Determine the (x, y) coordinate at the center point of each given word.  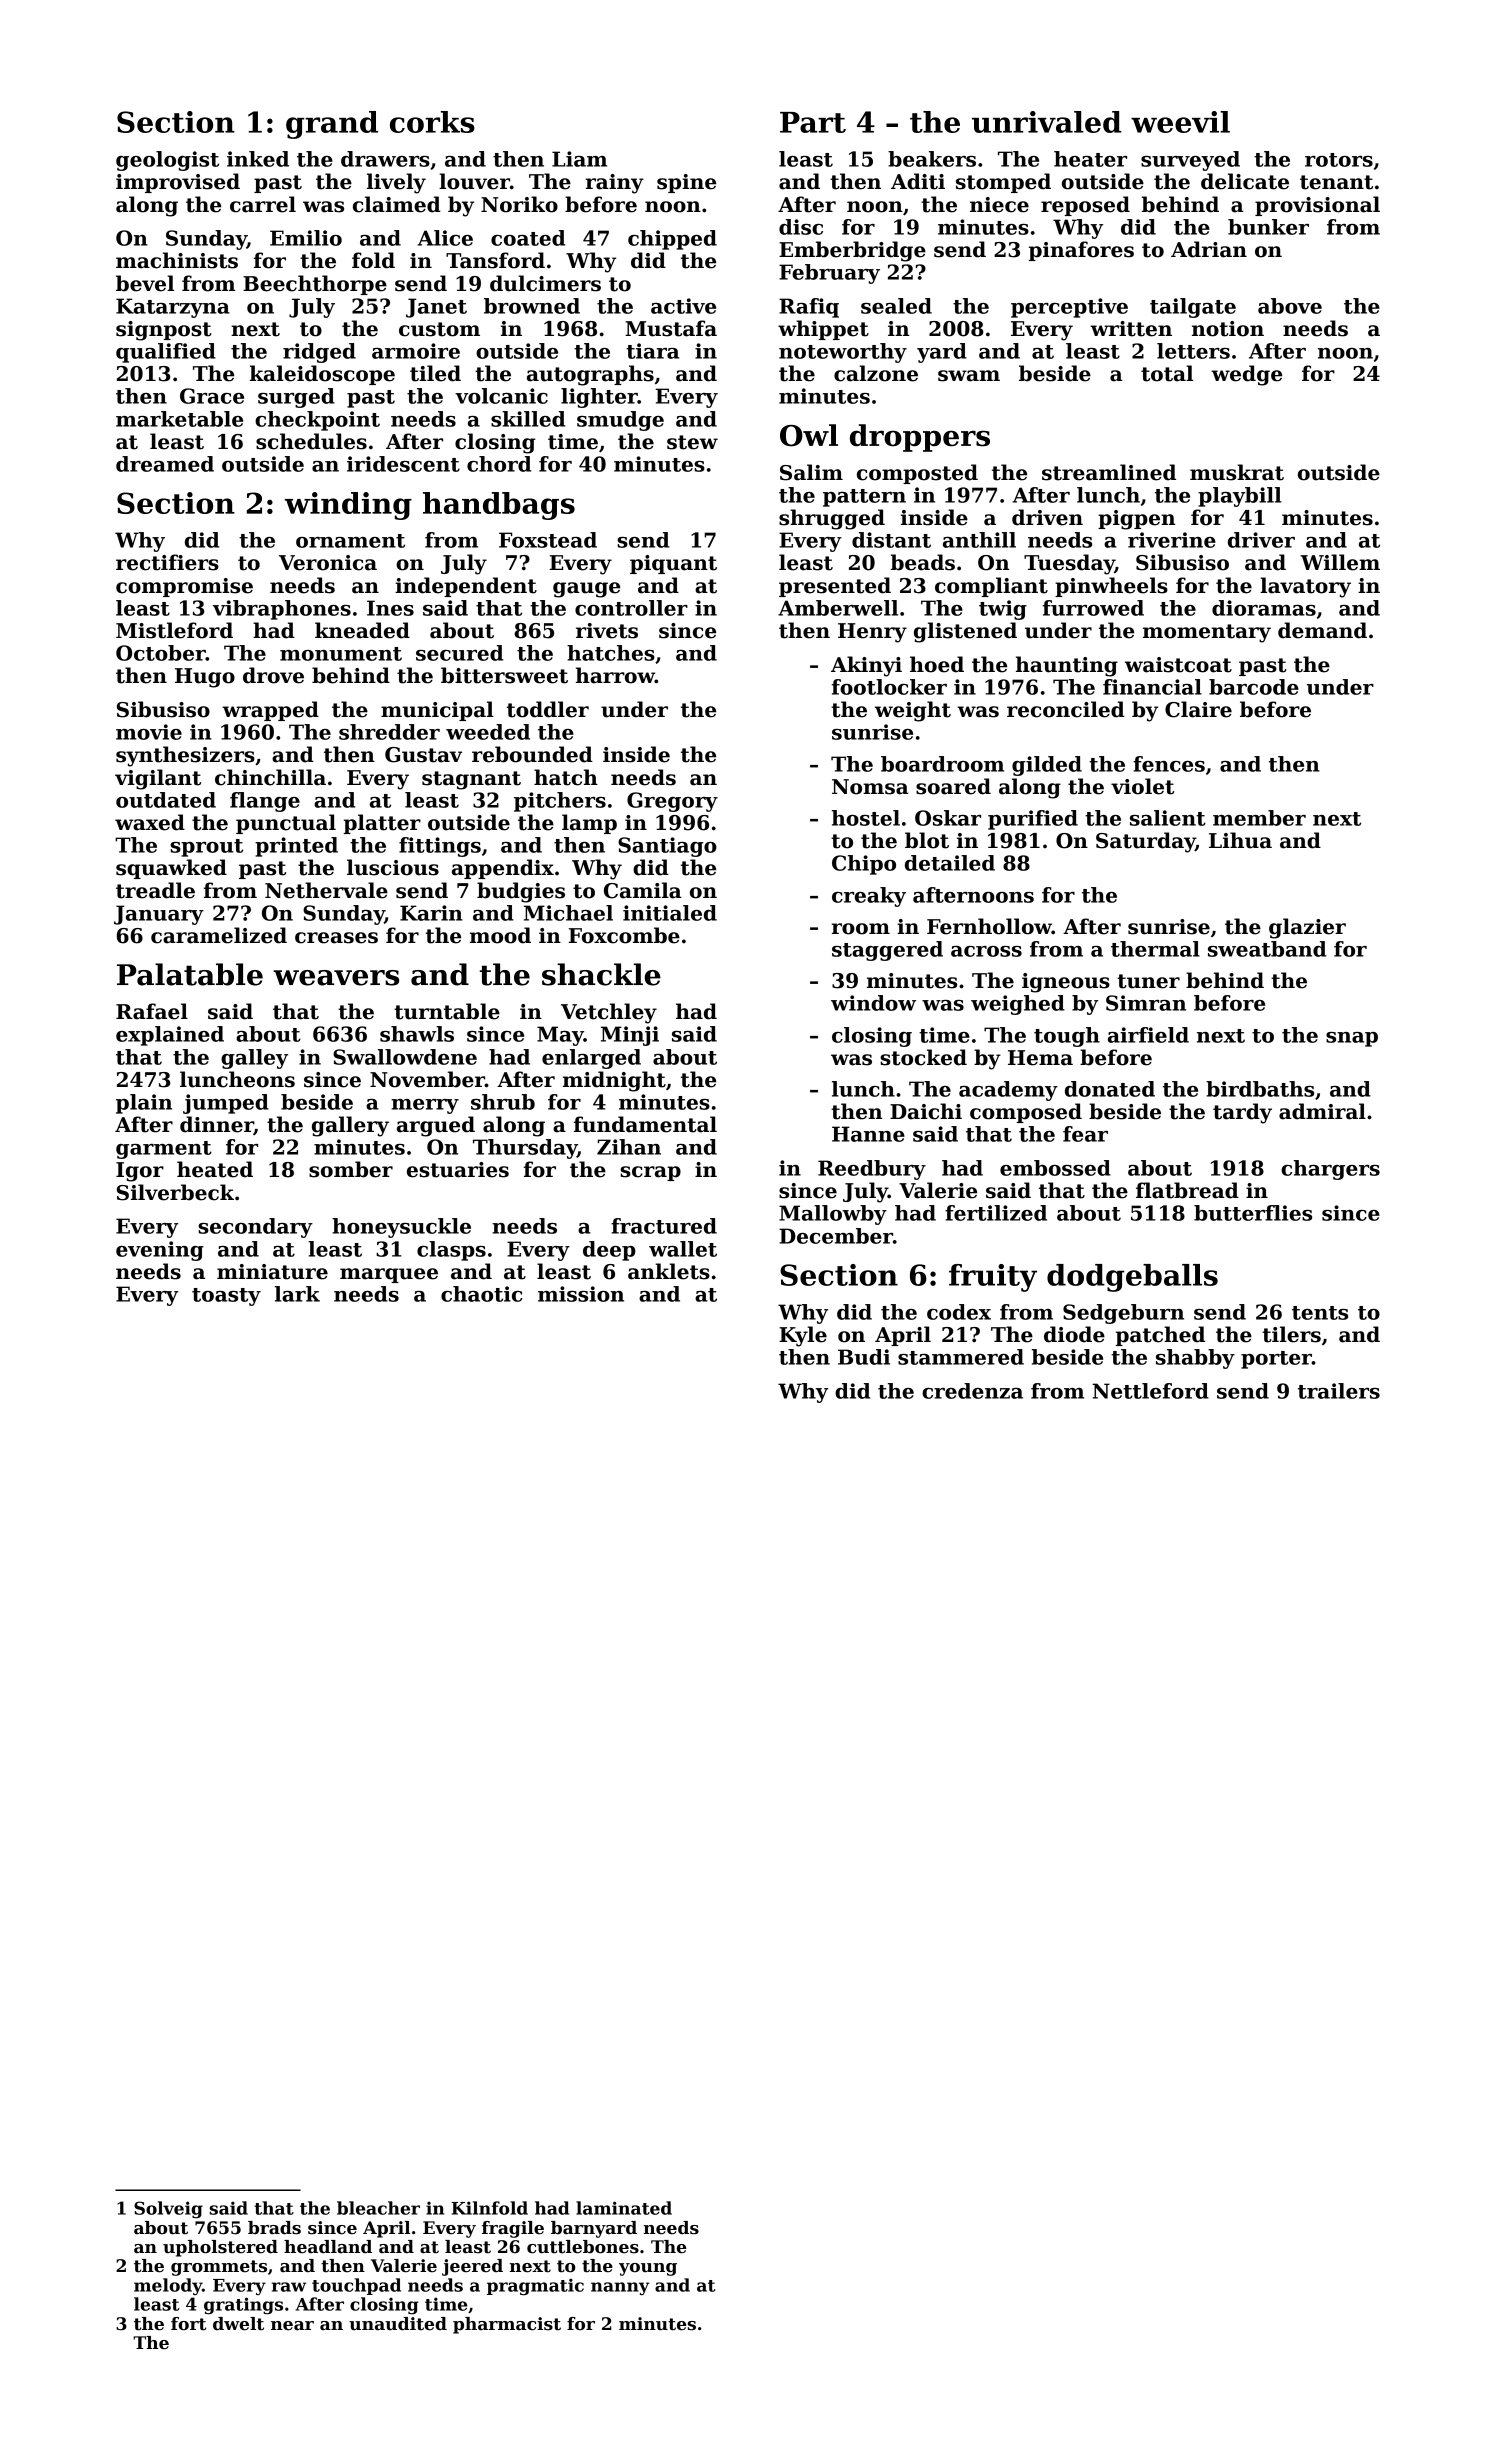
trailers (1339, 1391)
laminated (624, 2208)
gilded (1047, 766)
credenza (972, 1391)
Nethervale (326, 890)
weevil (1180, 122)
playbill (1240, 497)
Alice (445, 238)
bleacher (378, 2208)
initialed (670, 913)
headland (328, 2247)
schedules (311, 441)
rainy (615, 184)
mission (581, 1294)
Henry (872, 633)
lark (297, 1294)
